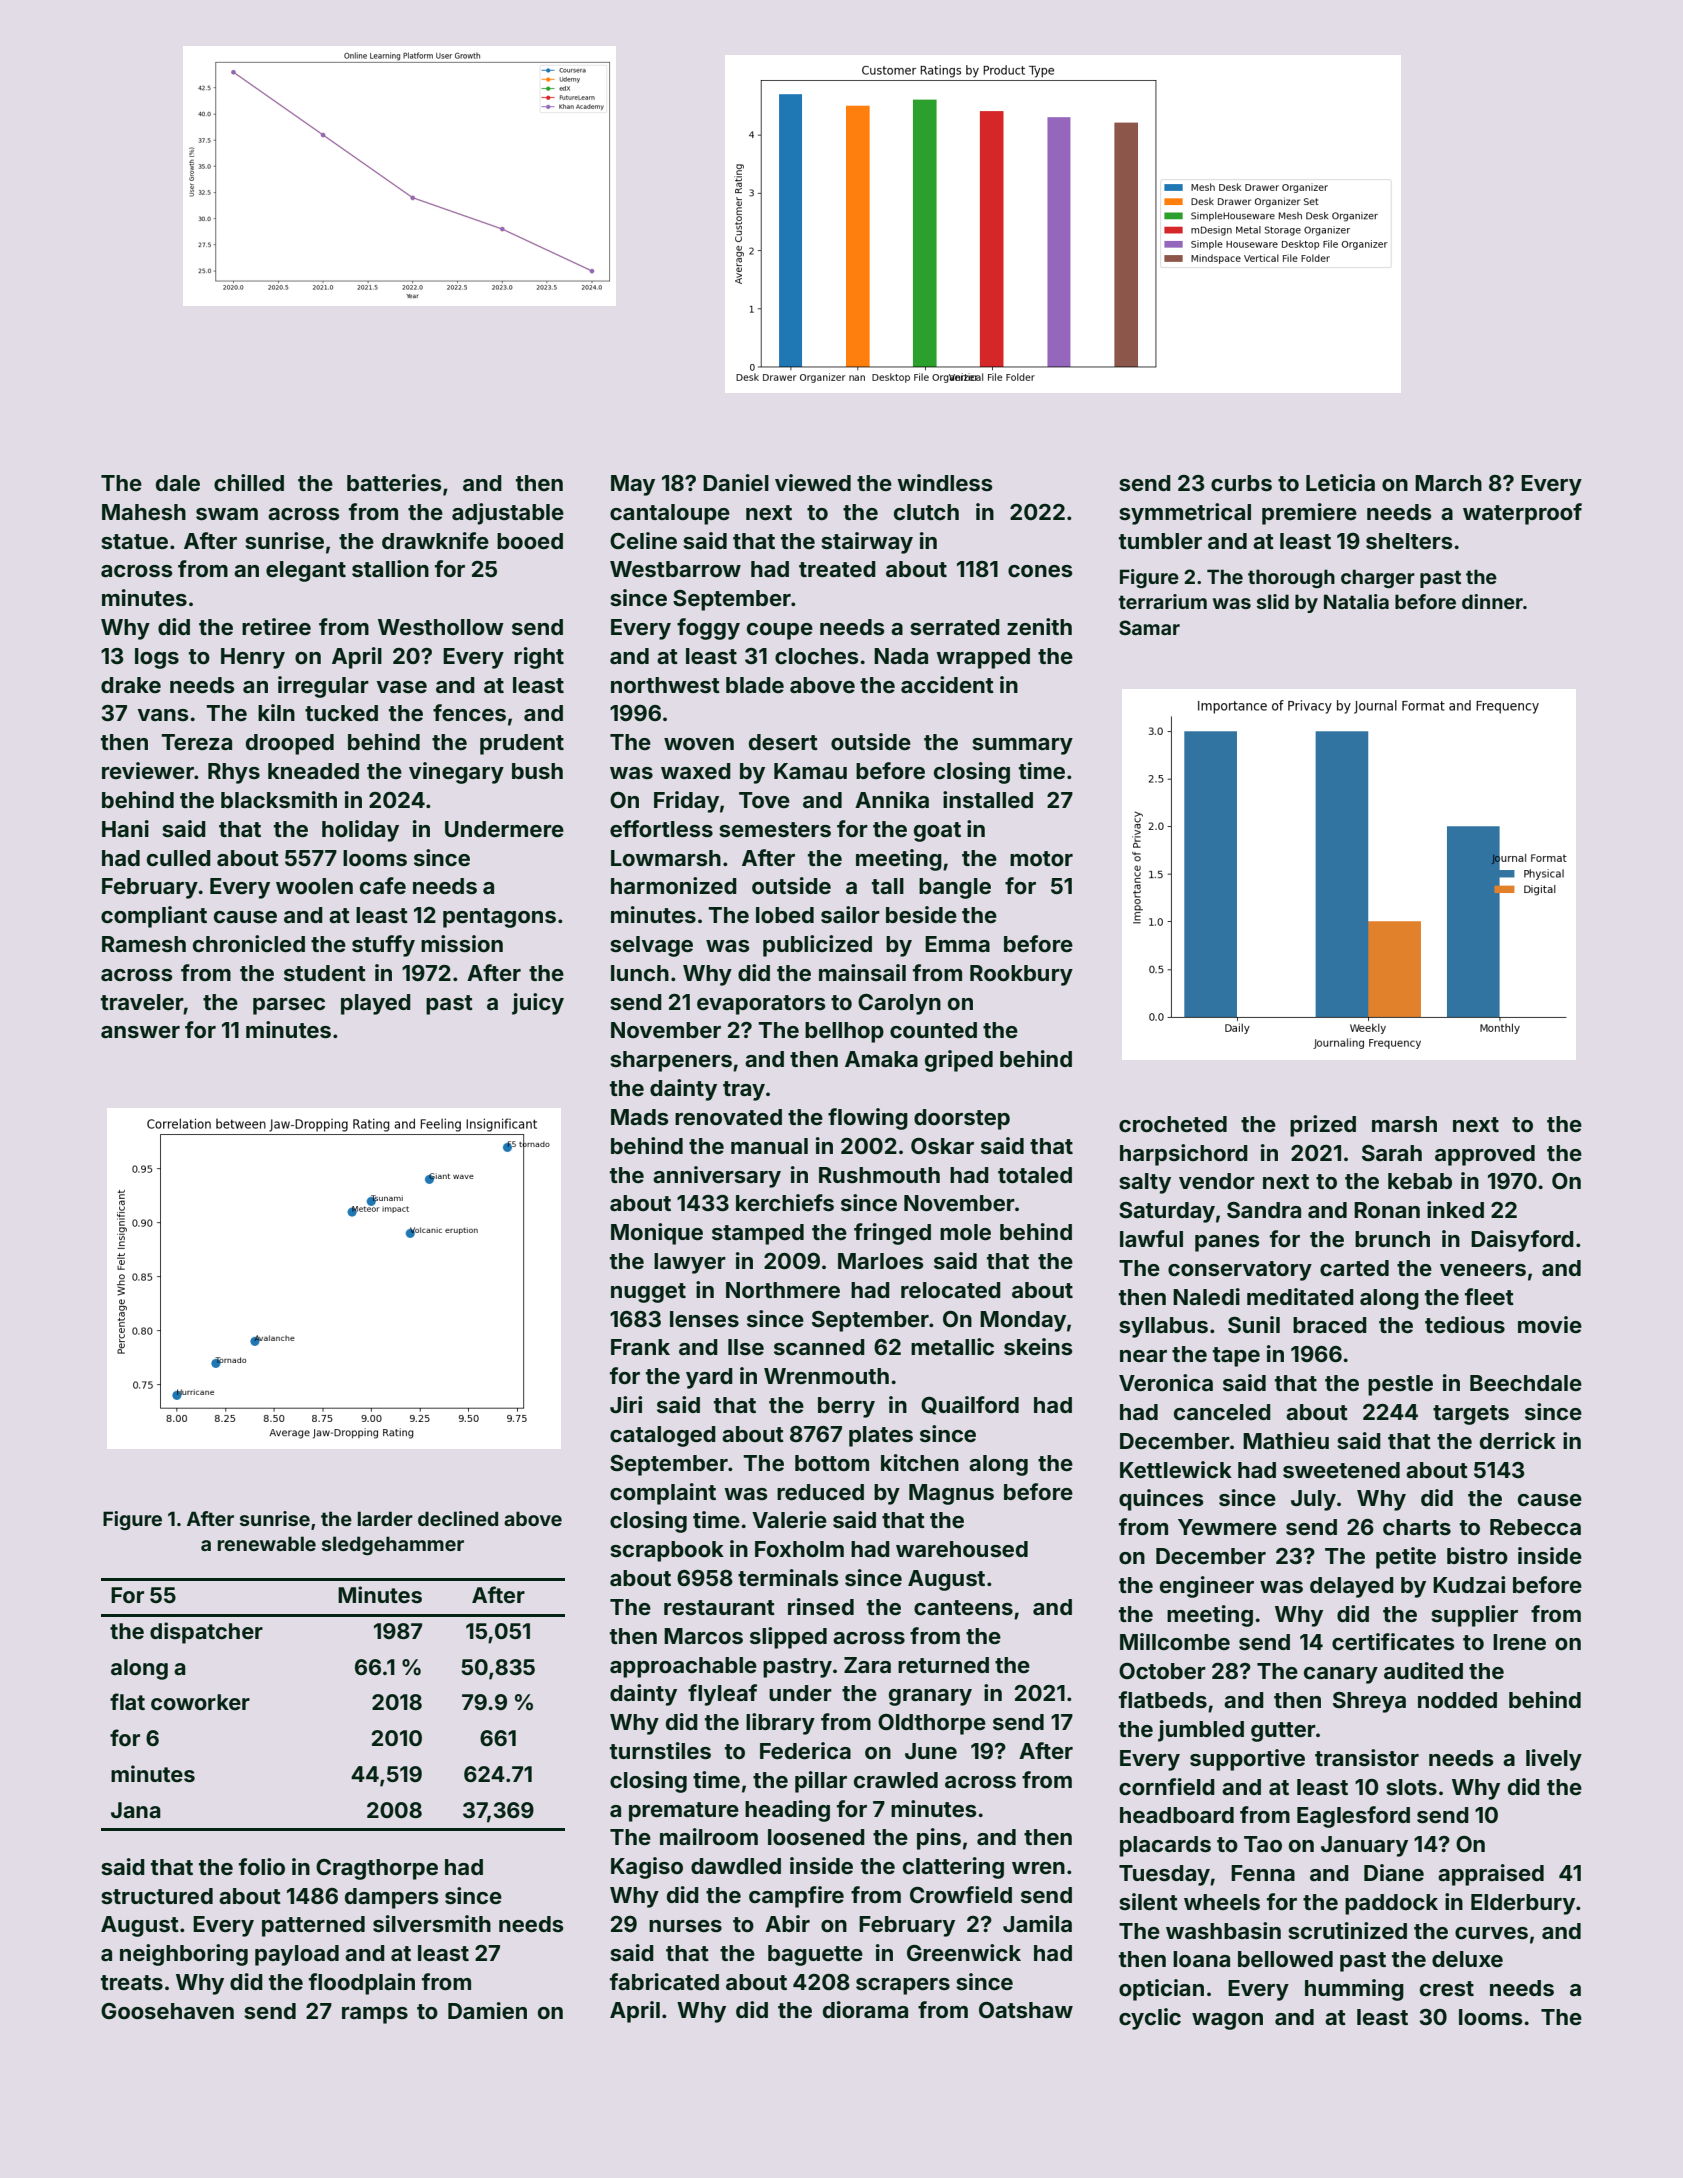 Image resolution: width=1683 pixels, height=2178 pixels. I want to click on Natalia, so click(1356, 601).
